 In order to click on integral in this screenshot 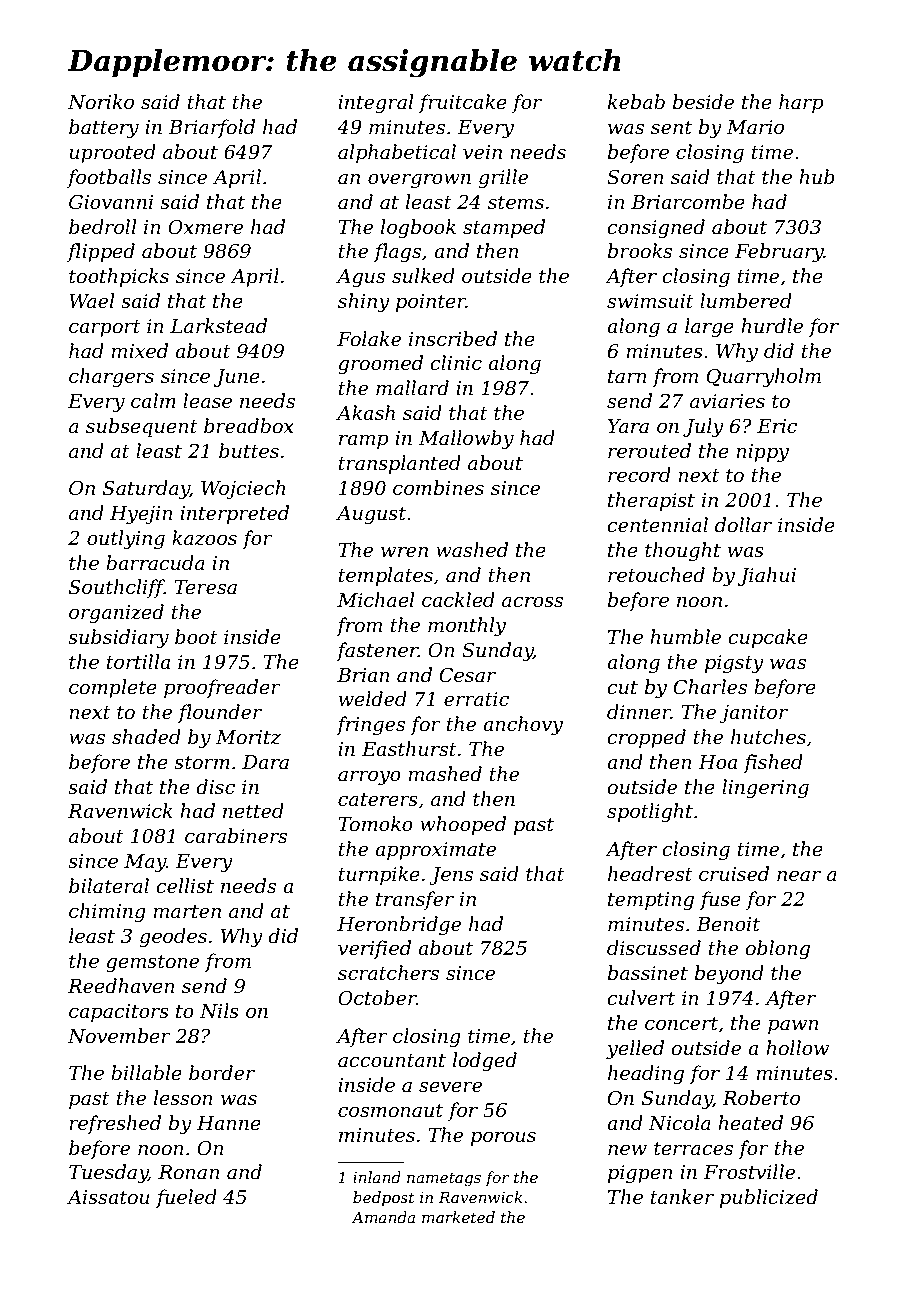, I will do `click(375, 104)`.
